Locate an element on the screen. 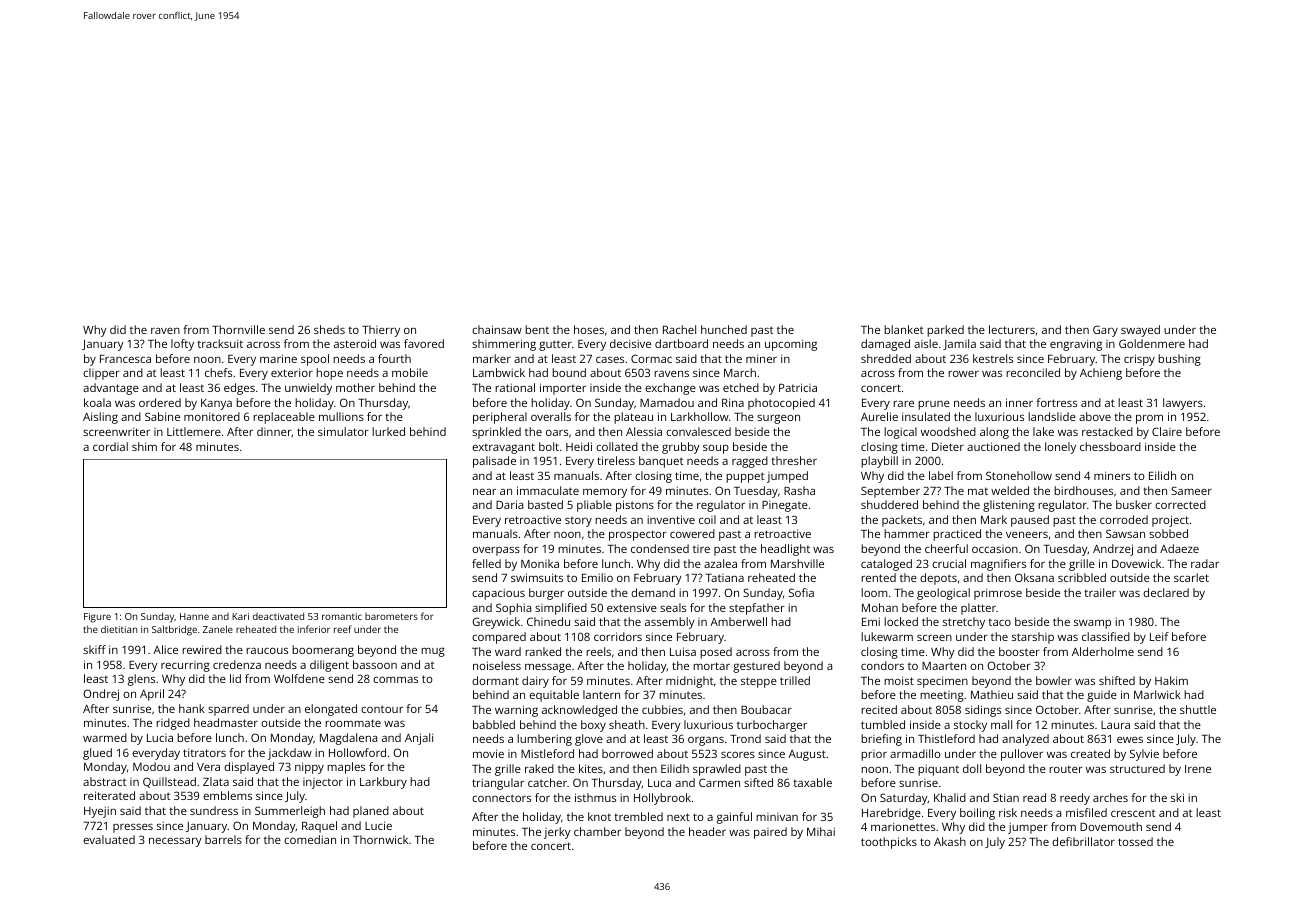 Image resolution: width=1308 pixels, height=924 pixels. bowler is located at coordinates (1054, 680).
